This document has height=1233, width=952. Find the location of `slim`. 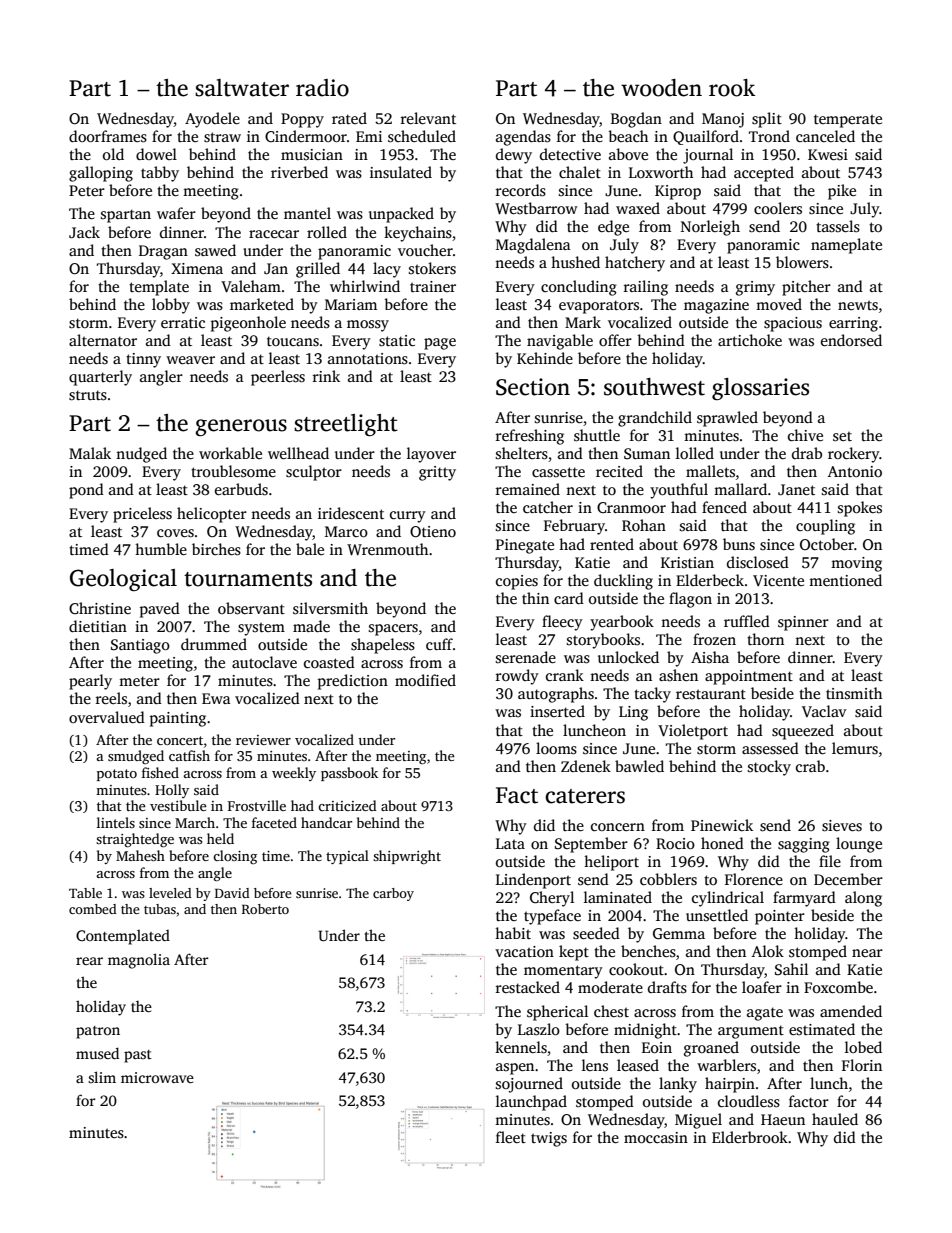

slim is located at coordinates (102, 1077).
